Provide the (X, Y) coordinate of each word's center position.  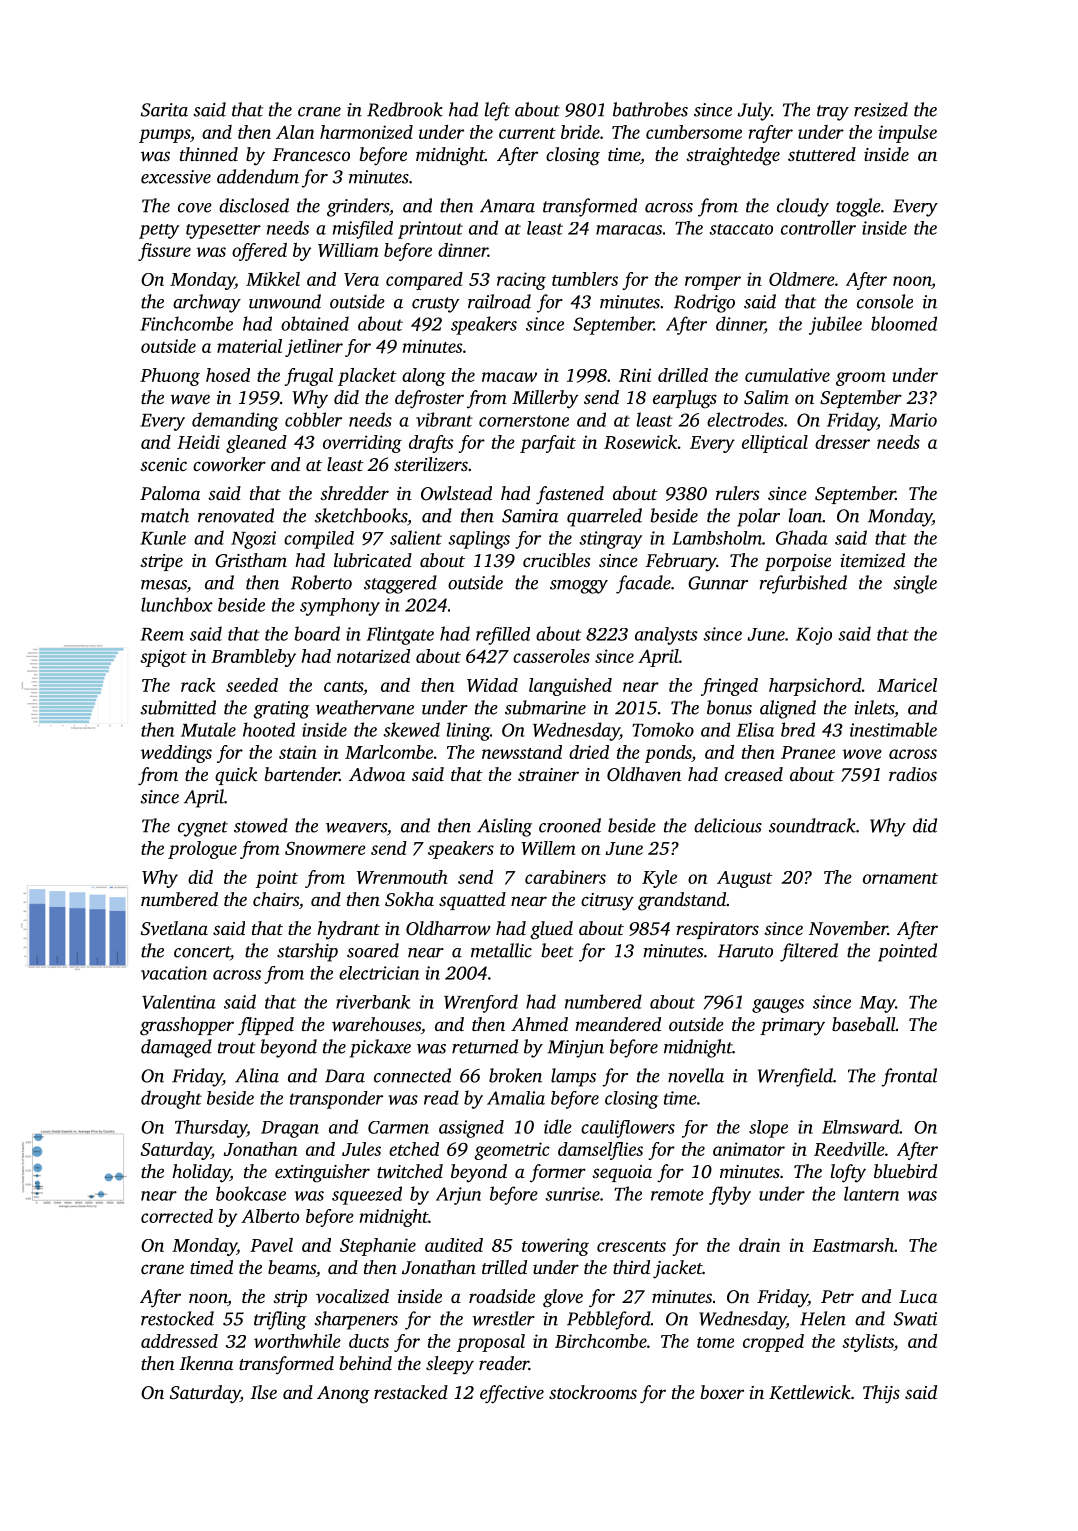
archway (207, 303)
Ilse (264, 1392)
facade (643, 584)
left (497, 111)
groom (860, 379)
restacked (411, 1392)
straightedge (733, 156)
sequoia (622, 1173)
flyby (730, 1195)
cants (343, 686)
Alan (295, 132)
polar (758, 517)
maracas (629, 230)
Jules (361, 1149)
